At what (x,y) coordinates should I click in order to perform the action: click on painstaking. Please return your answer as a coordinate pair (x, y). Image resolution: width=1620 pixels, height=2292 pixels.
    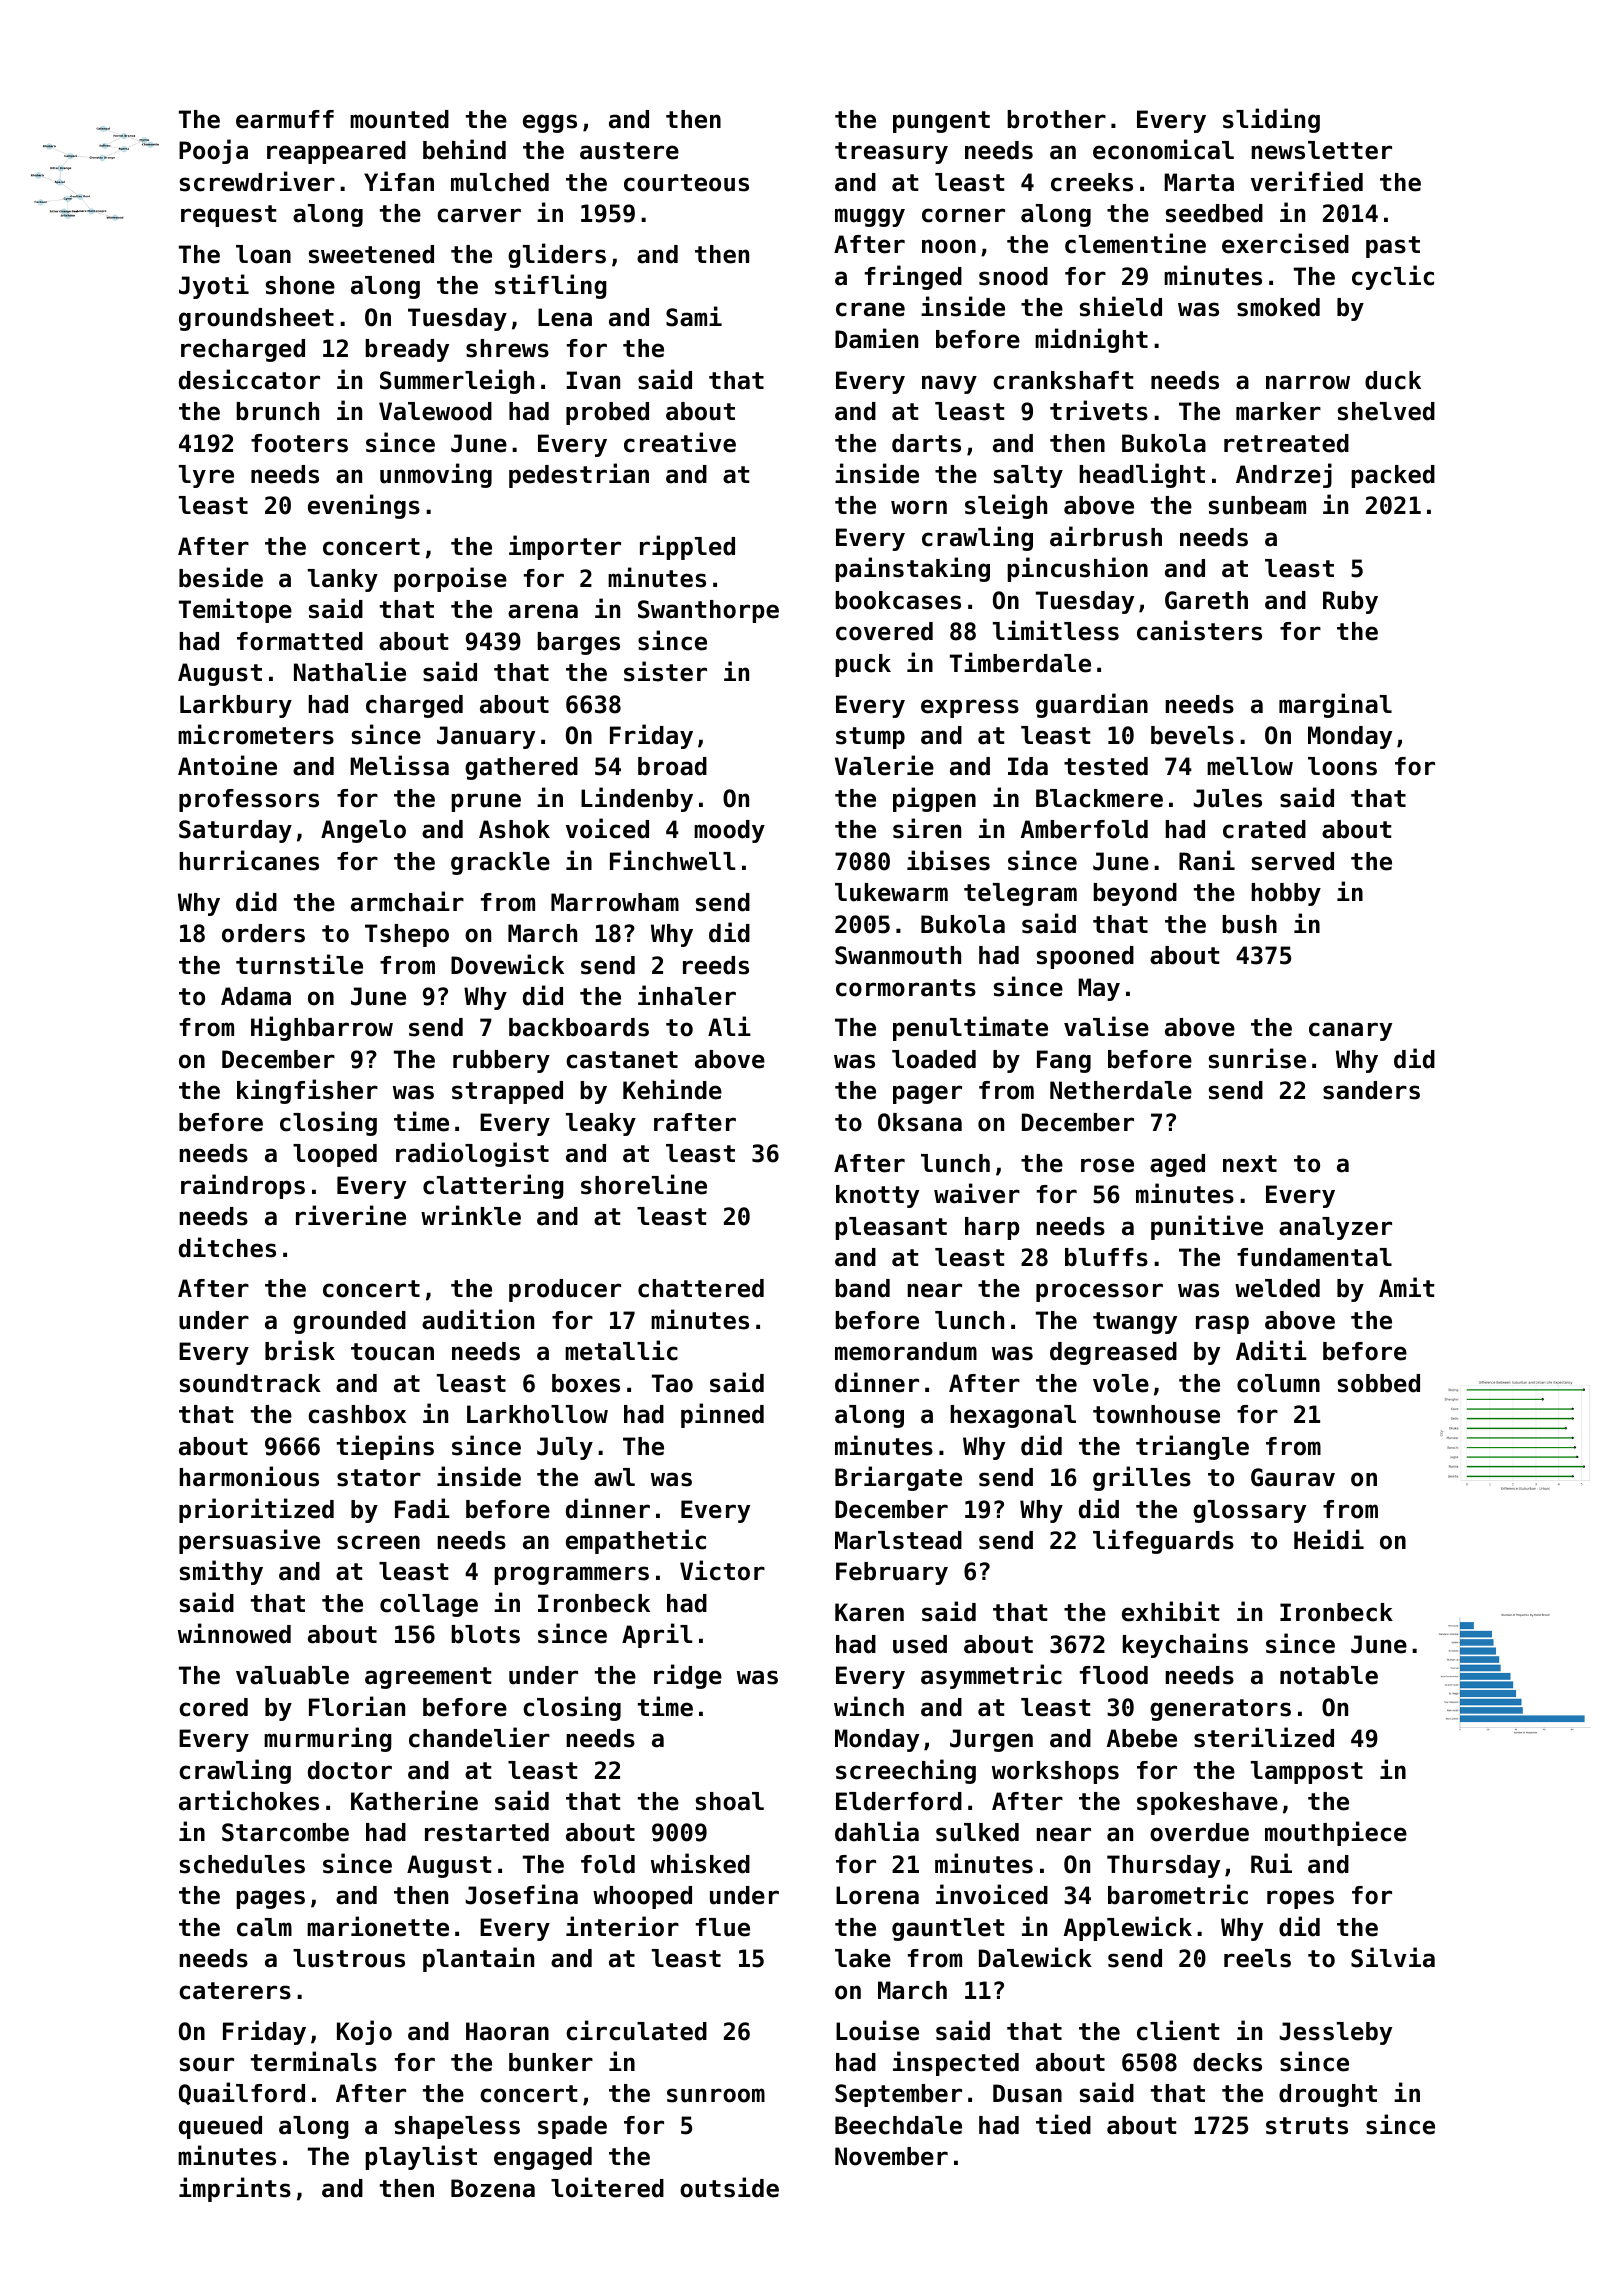
    Looking at the image, I should click on (912, 569).
